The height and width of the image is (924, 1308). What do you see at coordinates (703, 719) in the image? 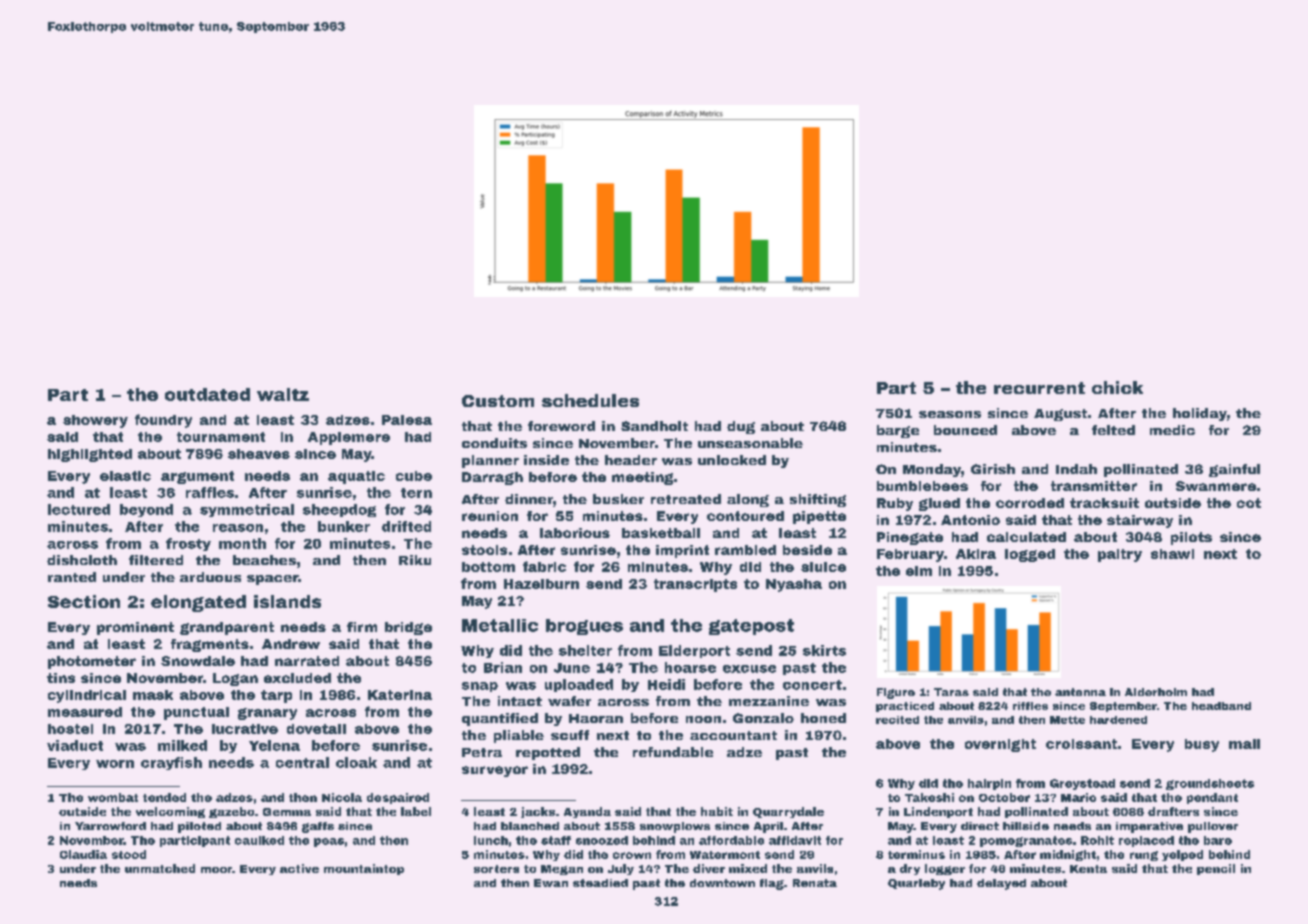
I see `noon` at bounding box center [703, 719].
